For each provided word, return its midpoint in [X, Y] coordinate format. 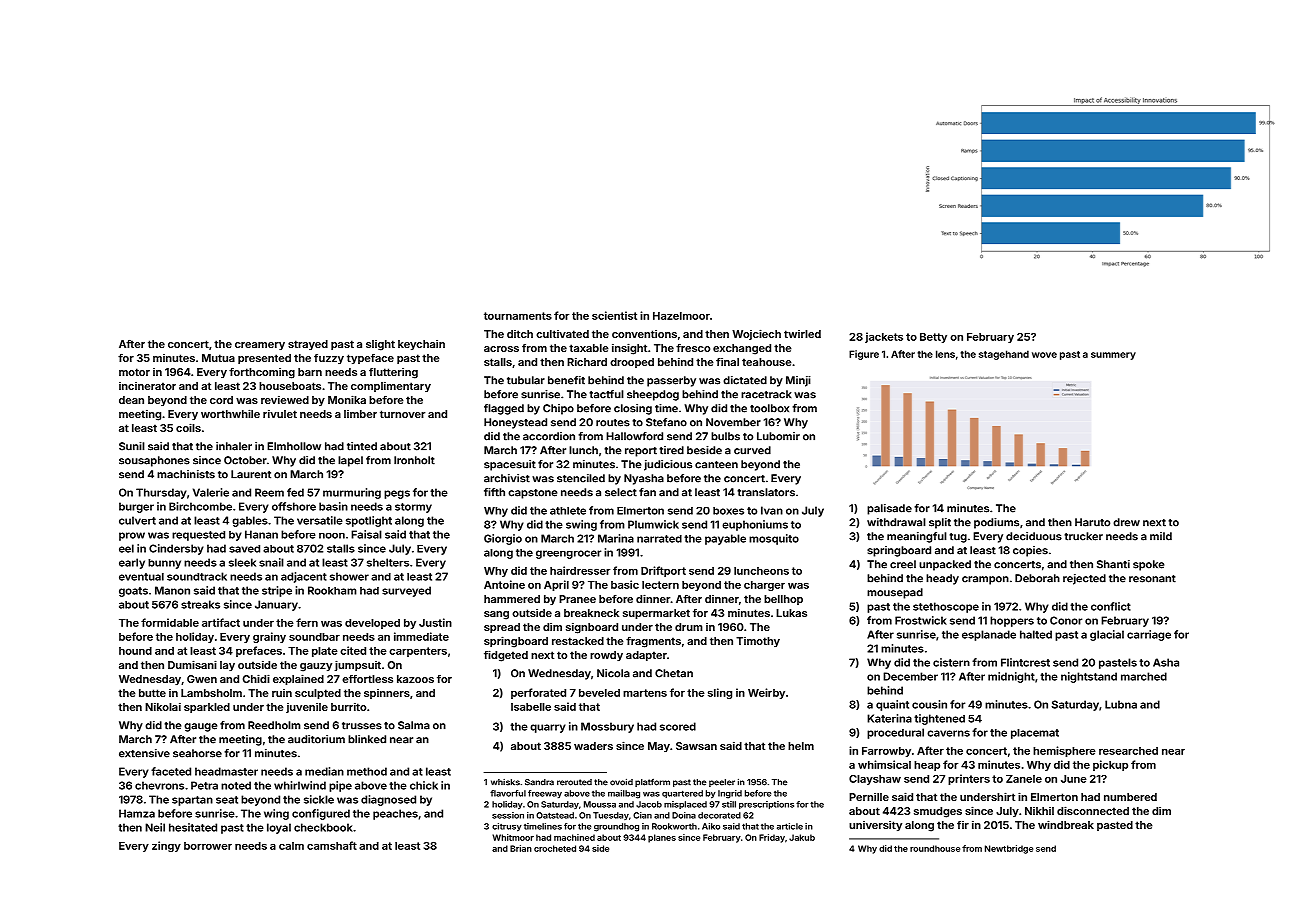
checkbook [323, 827]
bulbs [725, 436]
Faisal [366, 534]
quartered [682, 794]
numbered [1130, 797]
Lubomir [778, 436]
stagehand [1004, 355]
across [501, 349]
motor [134, 372]
